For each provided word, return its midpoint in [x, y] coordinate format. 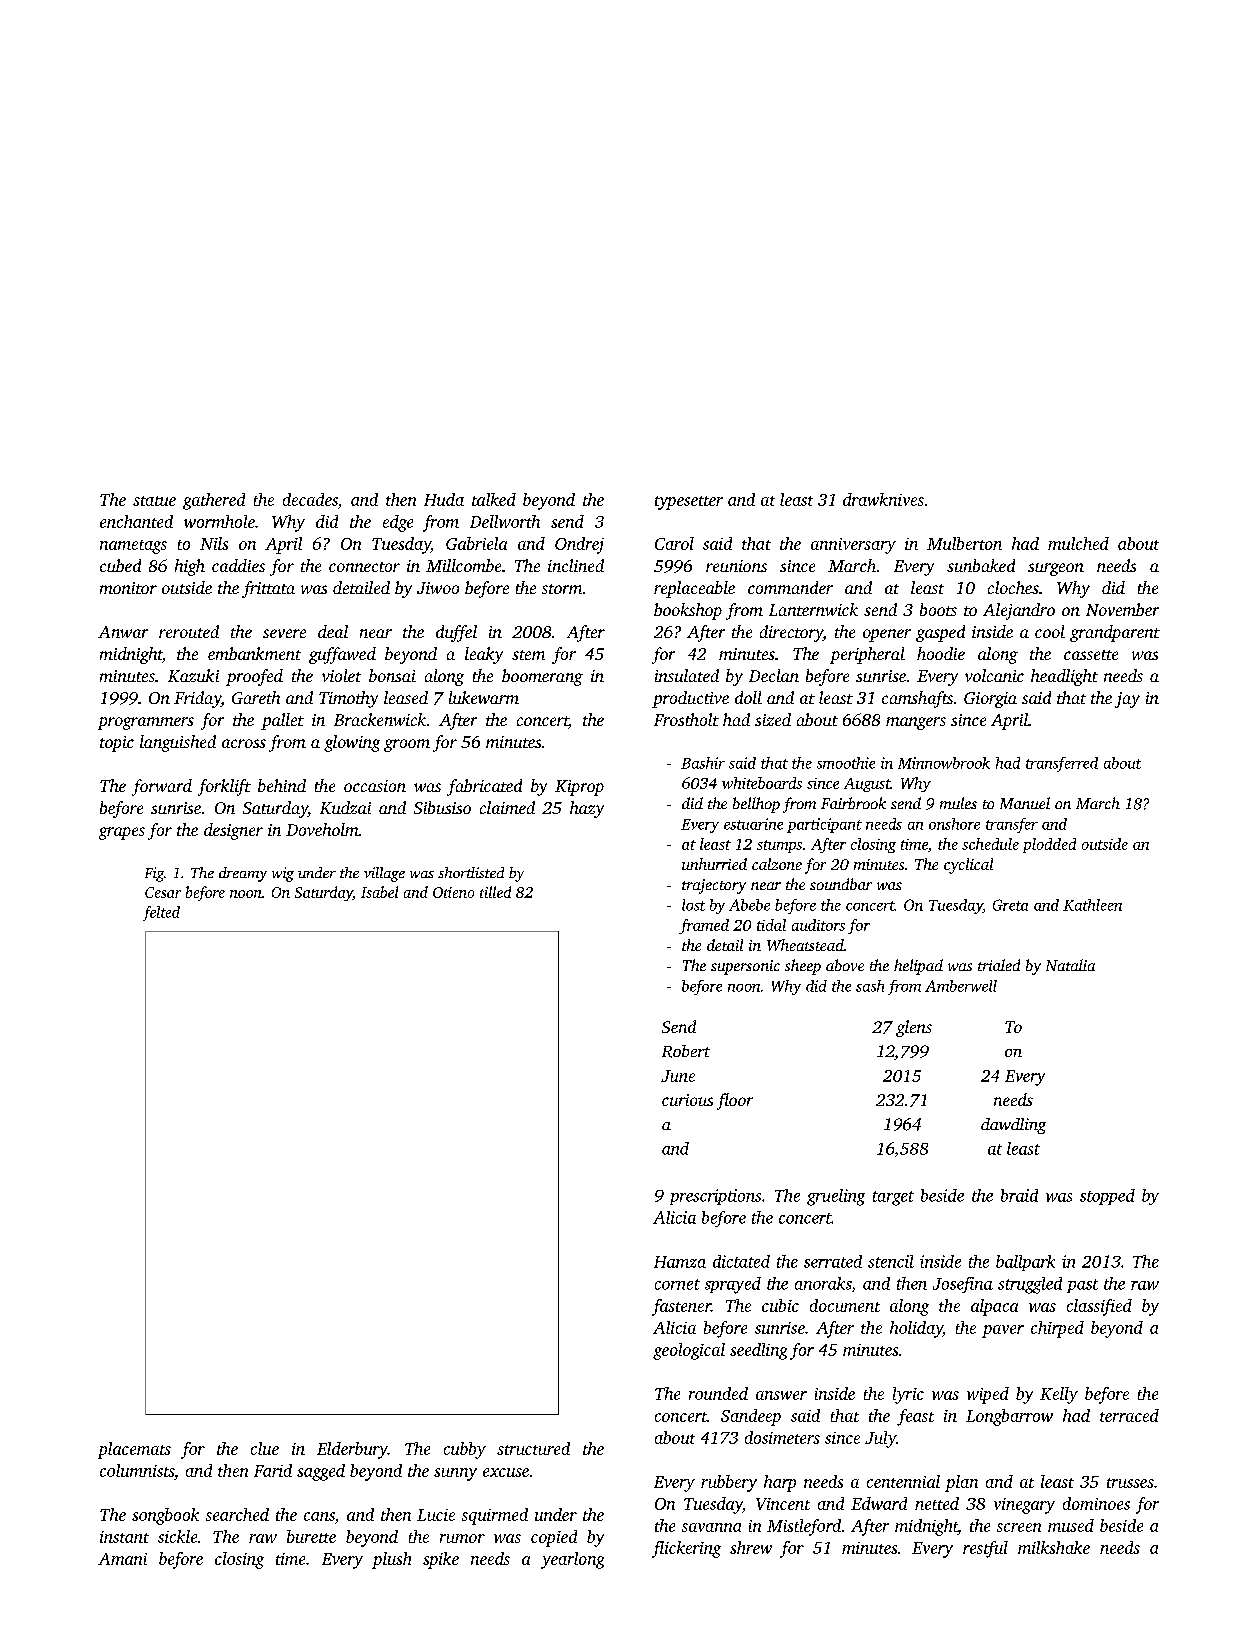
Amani [122, 1559]
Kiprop [579, 788]
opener [887, 635]
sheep [803, 967]
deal [333, 631]
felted [161, 913]
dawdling [1013, 1126]
